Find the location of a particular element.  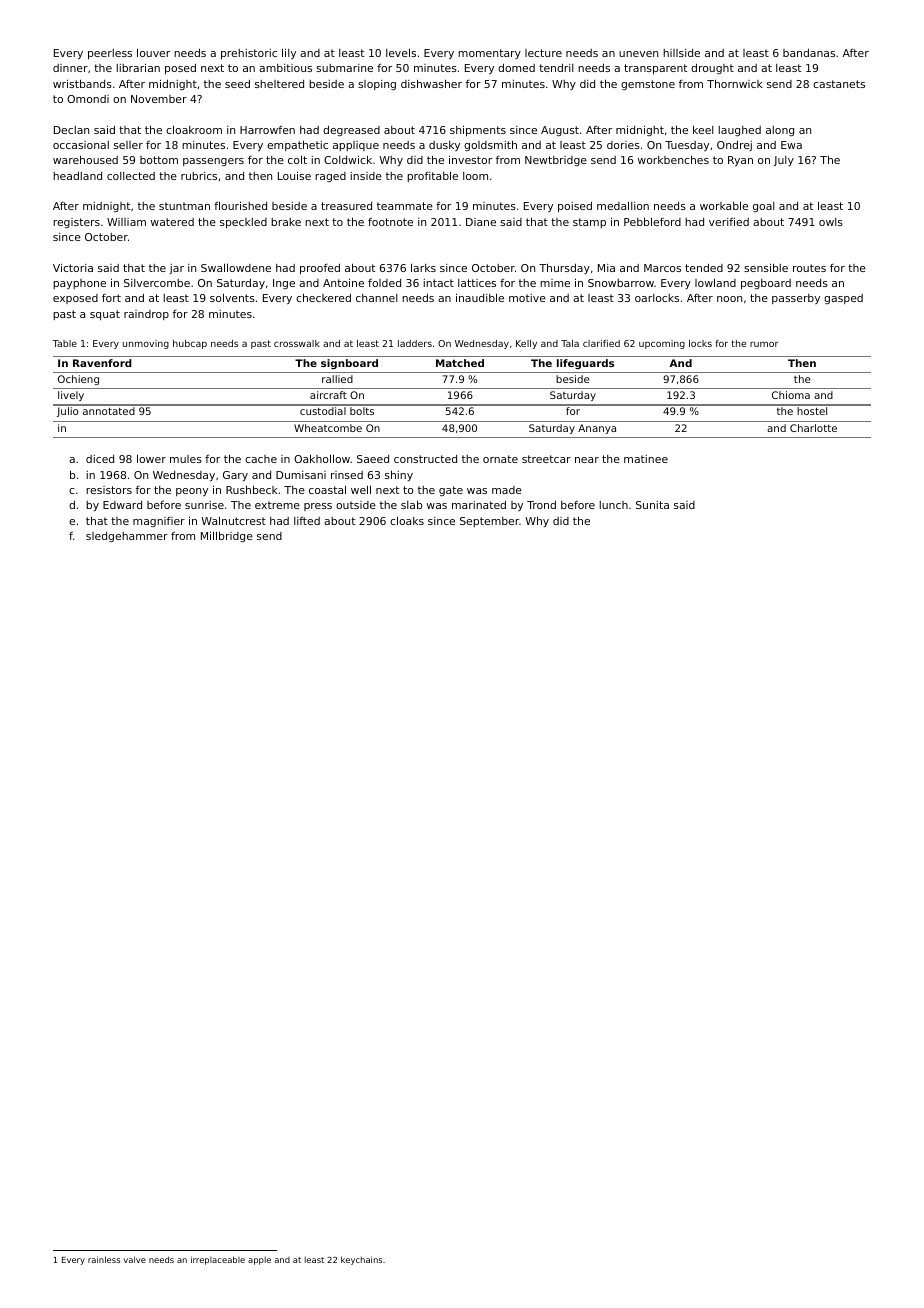

September is located at coordinates (489, 522).
